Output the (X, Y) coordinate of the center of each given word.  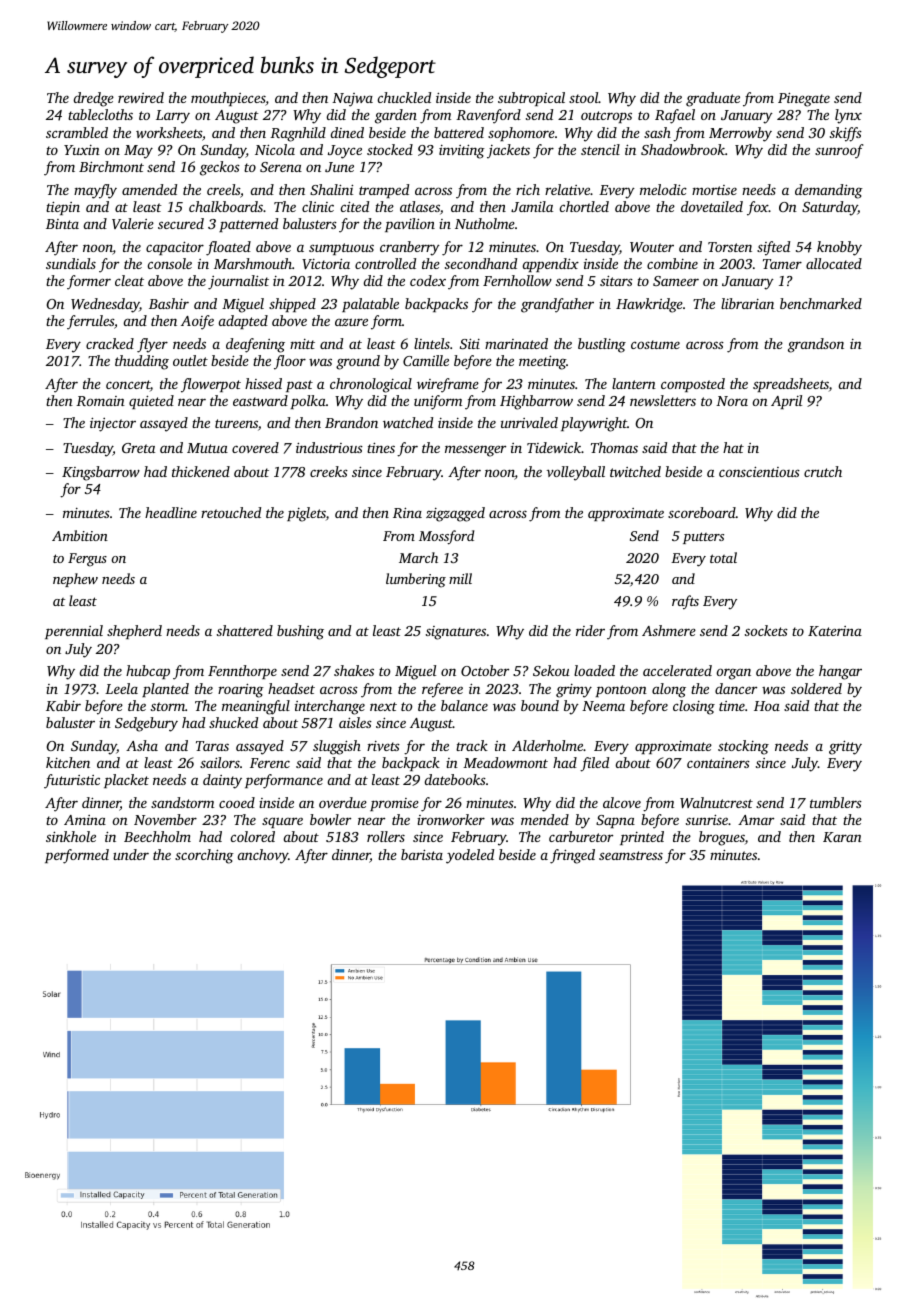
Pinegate (804, 99)
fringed (572, 856)
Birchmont (111, 166)
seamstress (631, 855)
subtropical (531, 99)
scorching (204, 856)
